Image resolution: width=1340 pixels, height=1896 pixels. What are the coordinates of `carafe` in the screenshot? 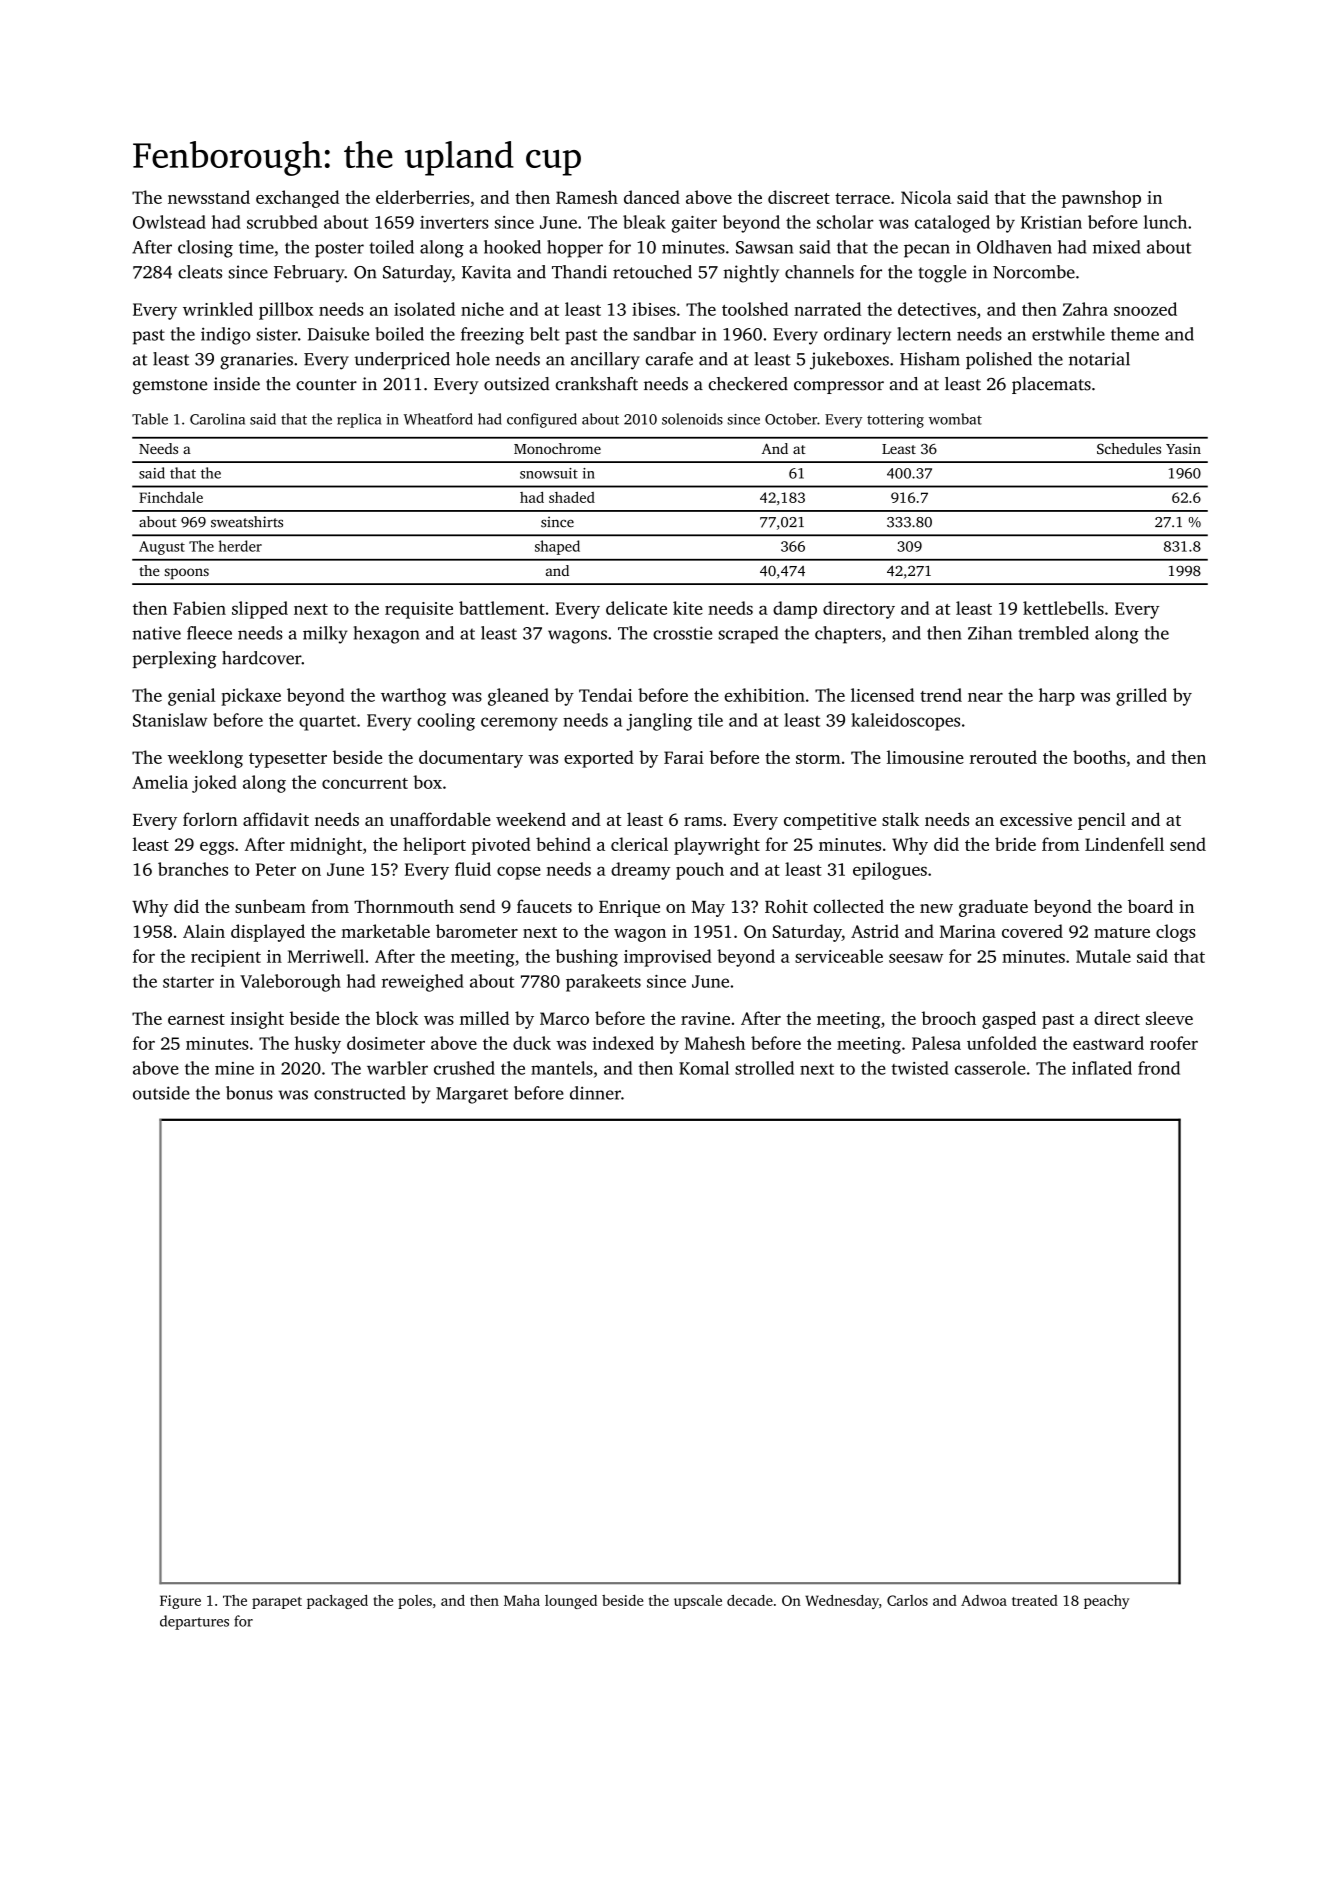 It's located at (669, 359).
